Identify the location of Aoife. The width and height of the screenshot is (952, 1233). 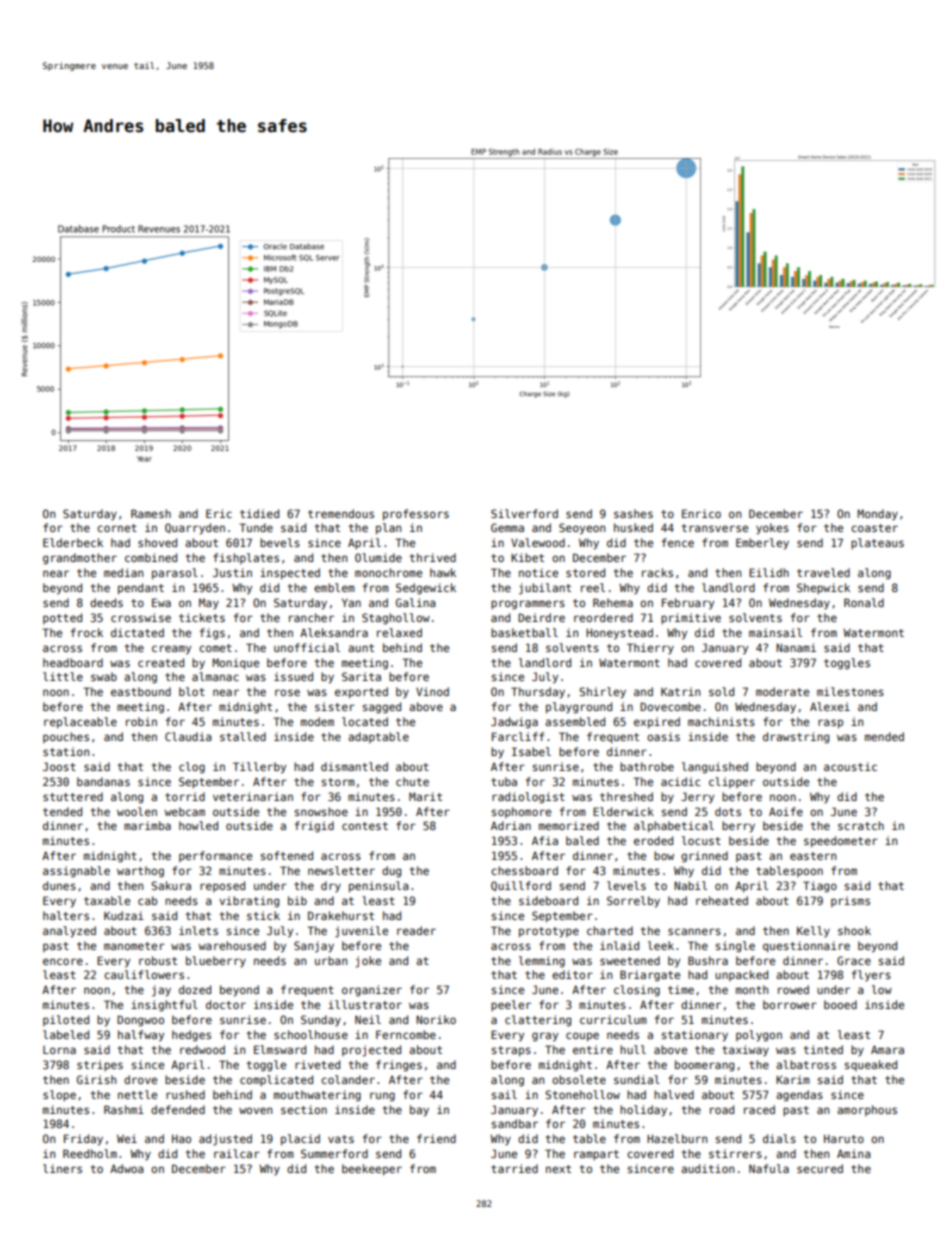
(786, 811).
